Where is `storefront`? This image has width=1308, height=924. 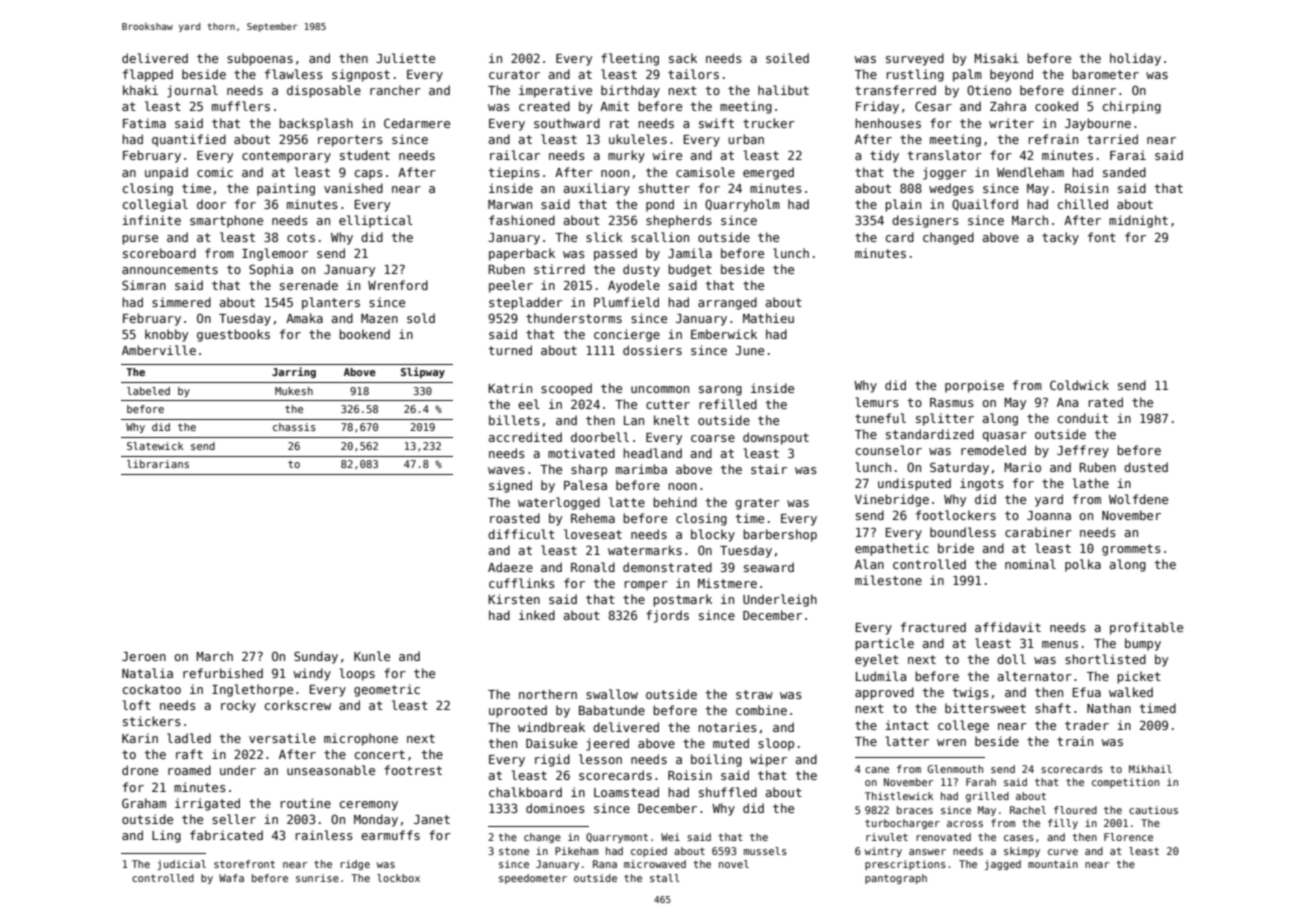 storefront is located at coordinates (244, 864).
